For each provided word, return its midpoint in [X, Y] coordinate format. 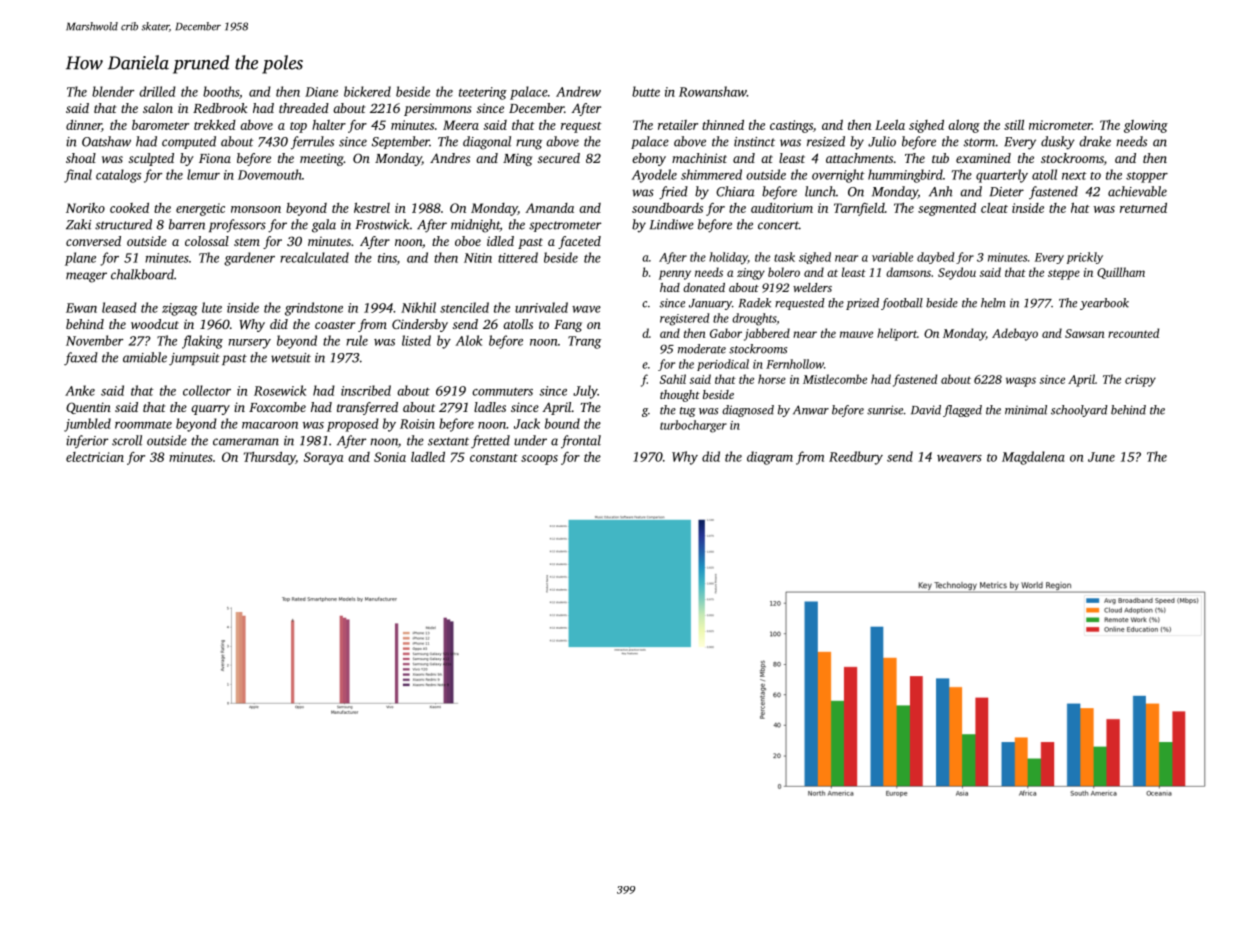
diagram [770, 458]
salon [158, 108]
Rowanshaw [713, 91]
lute [212, 307]
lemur [203, 174]
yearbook [1104, 304]
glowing [1146, 126]
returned [1143, 208]
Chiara [735, 191]
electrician [95, 457]
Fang [568, 326]
